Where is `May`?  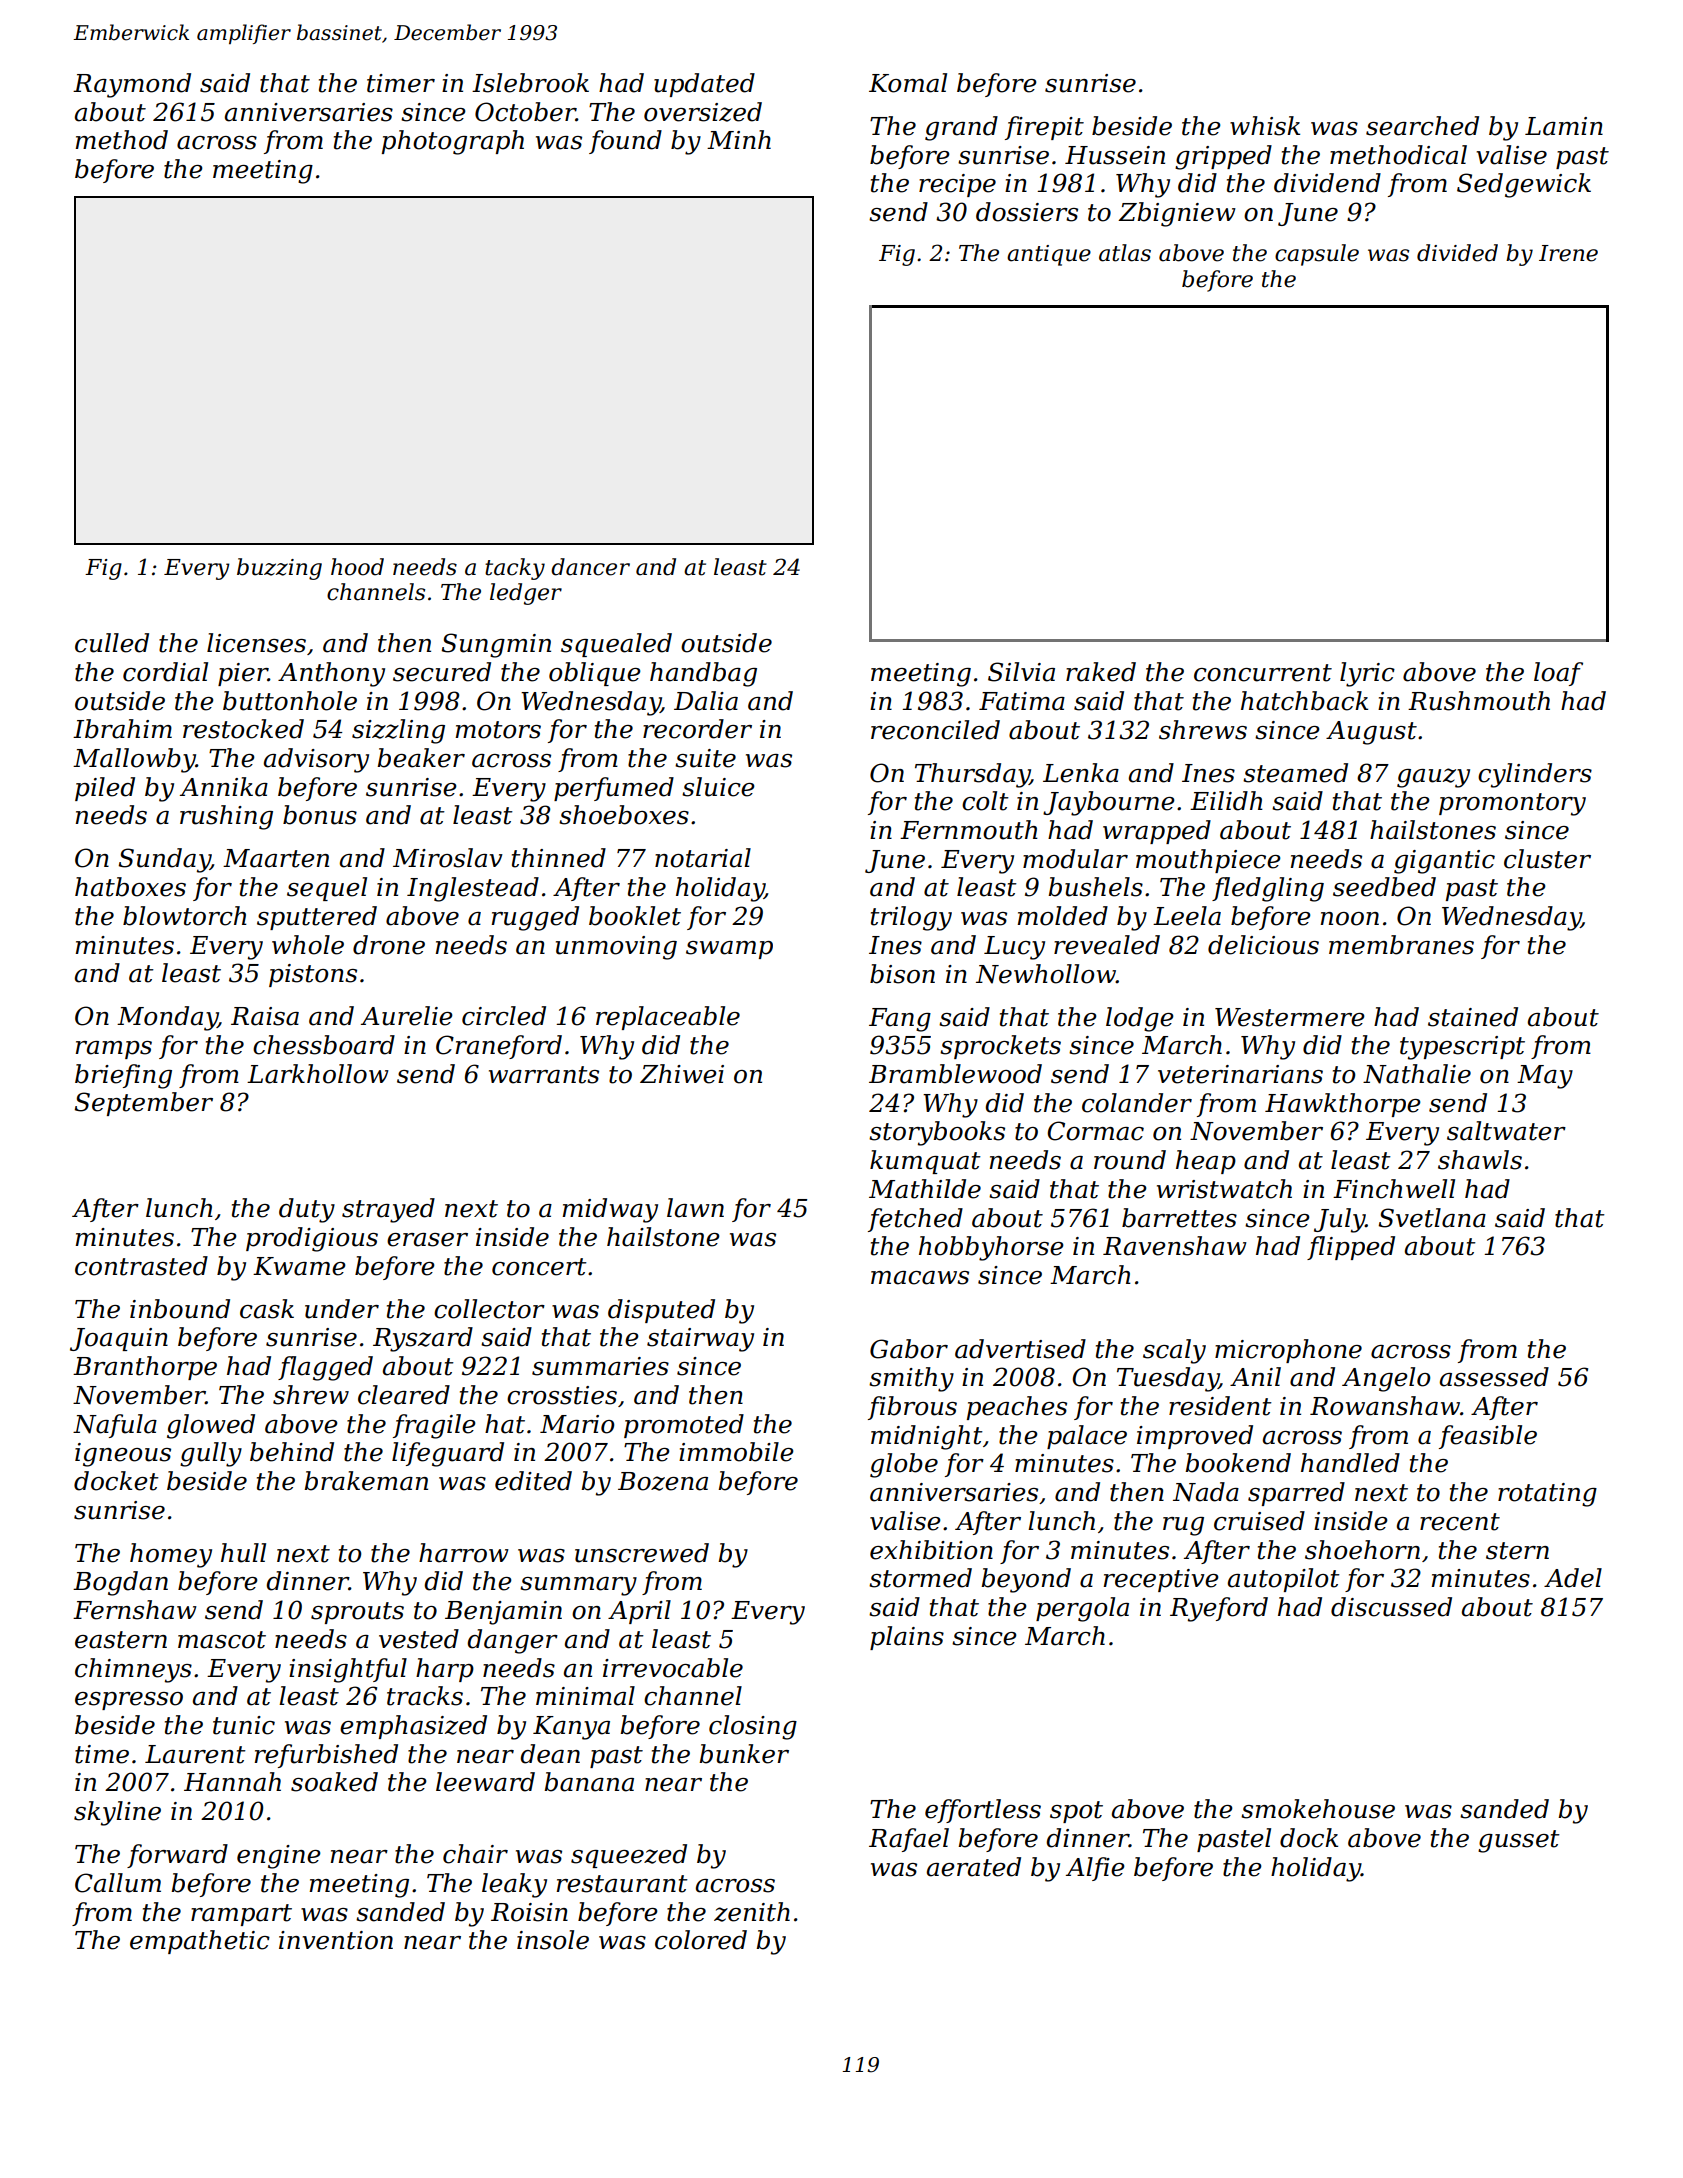
May is located at coordinates (1545, 1077).
